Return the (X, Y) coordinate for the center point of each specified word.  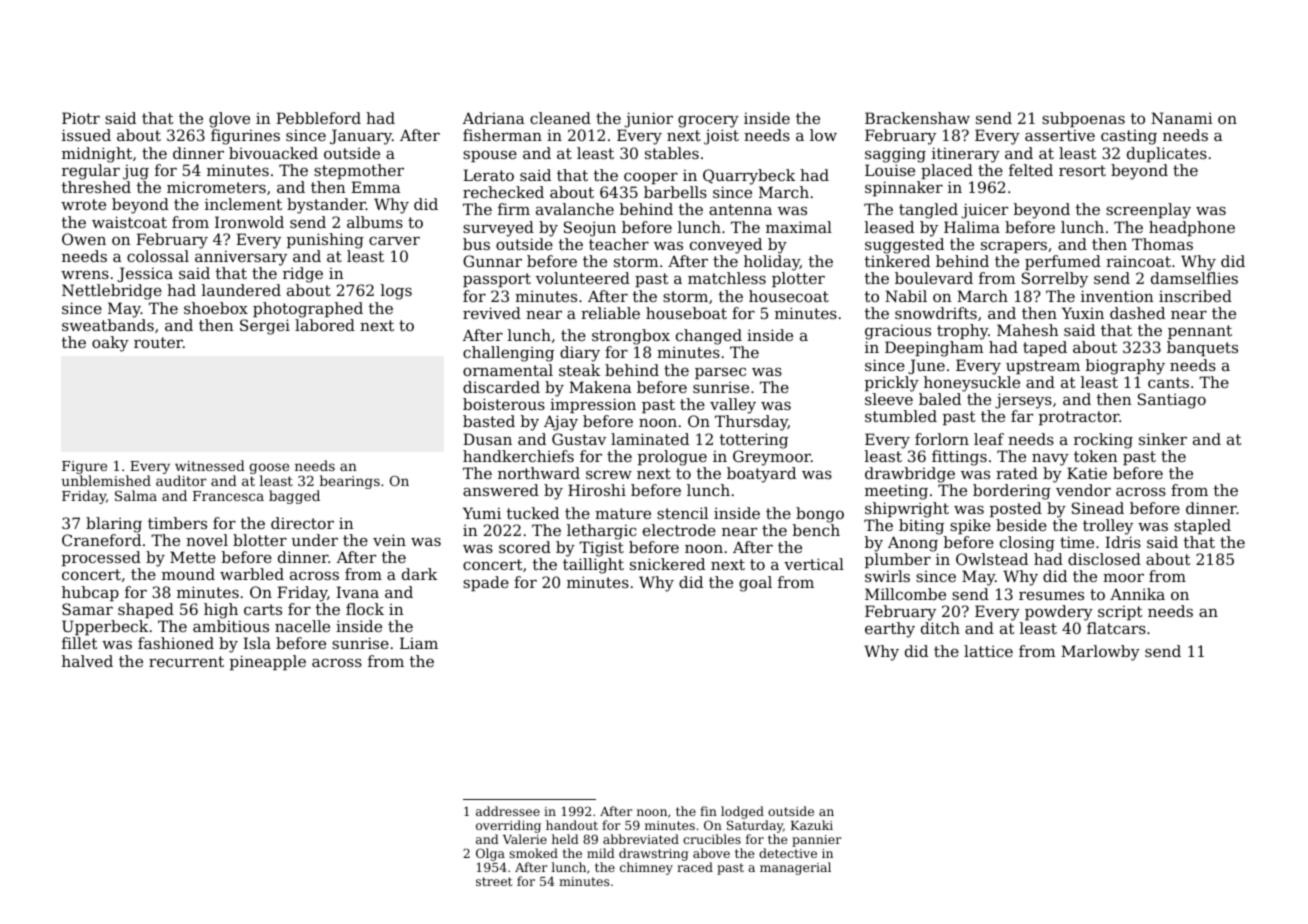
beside (1021, 525)
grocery (708, 121)
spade (486, 583)
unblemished (106, 480)
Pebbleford (318, 118)
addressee (508, 811)
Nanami (1182, 118)
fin (708, 811)
